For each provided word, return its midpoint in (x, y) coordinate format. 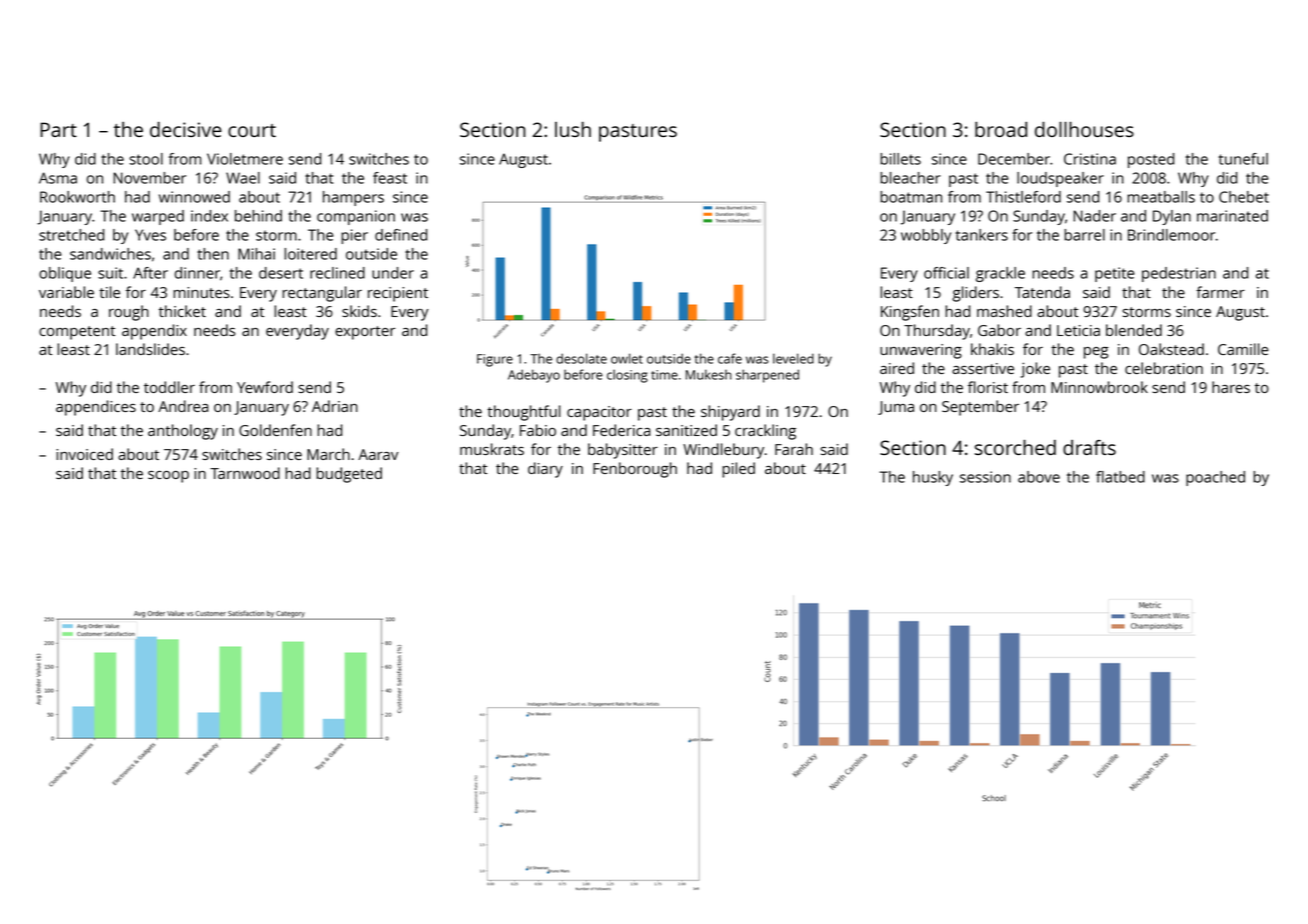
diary (545, 470)
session (985, 477)
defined (401, 235)
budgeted (349, 475)
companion (356, 217)
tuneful (1243, 159)
